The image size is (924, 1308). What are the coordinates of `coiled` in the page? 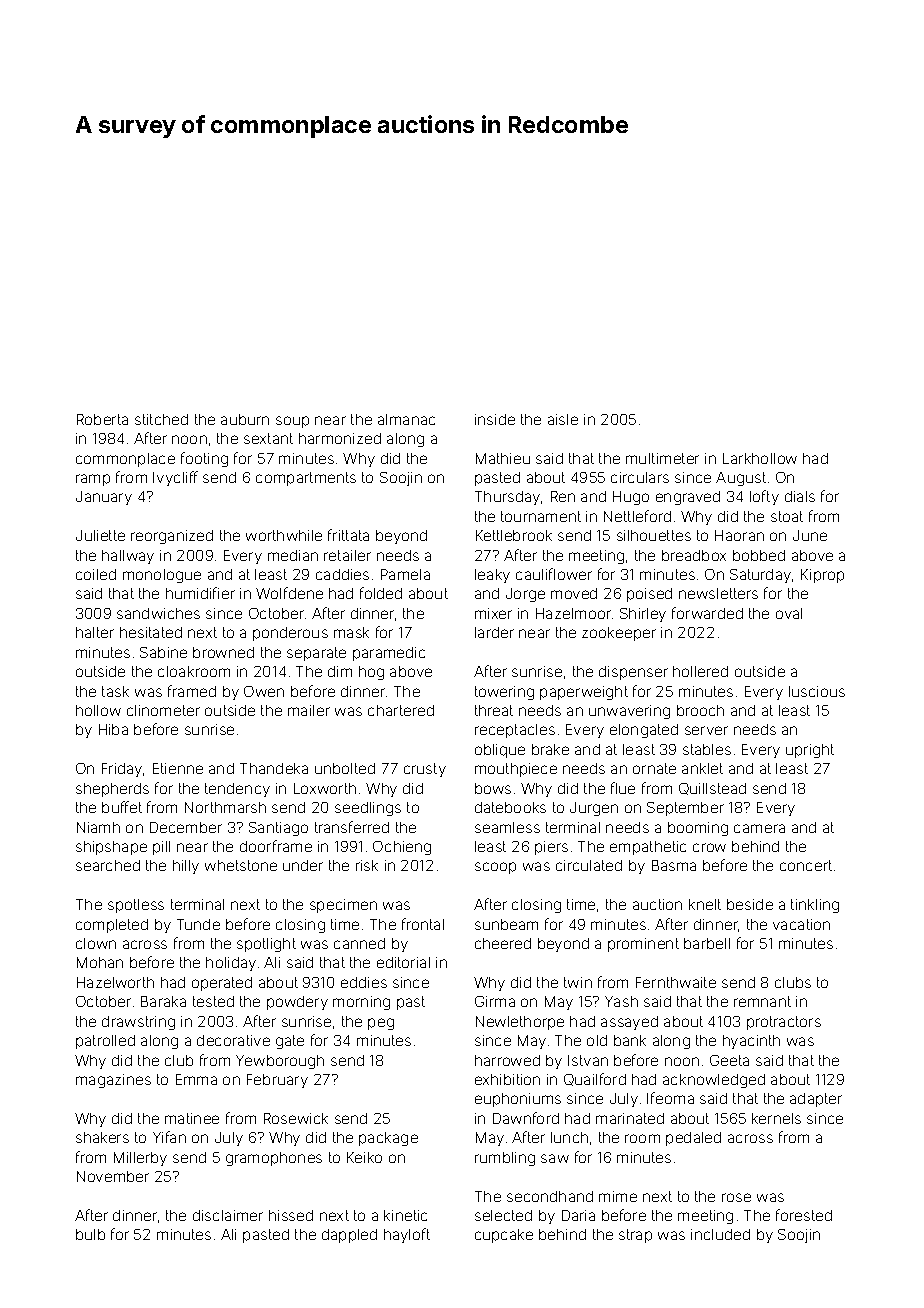 It's located at (96, 574).
